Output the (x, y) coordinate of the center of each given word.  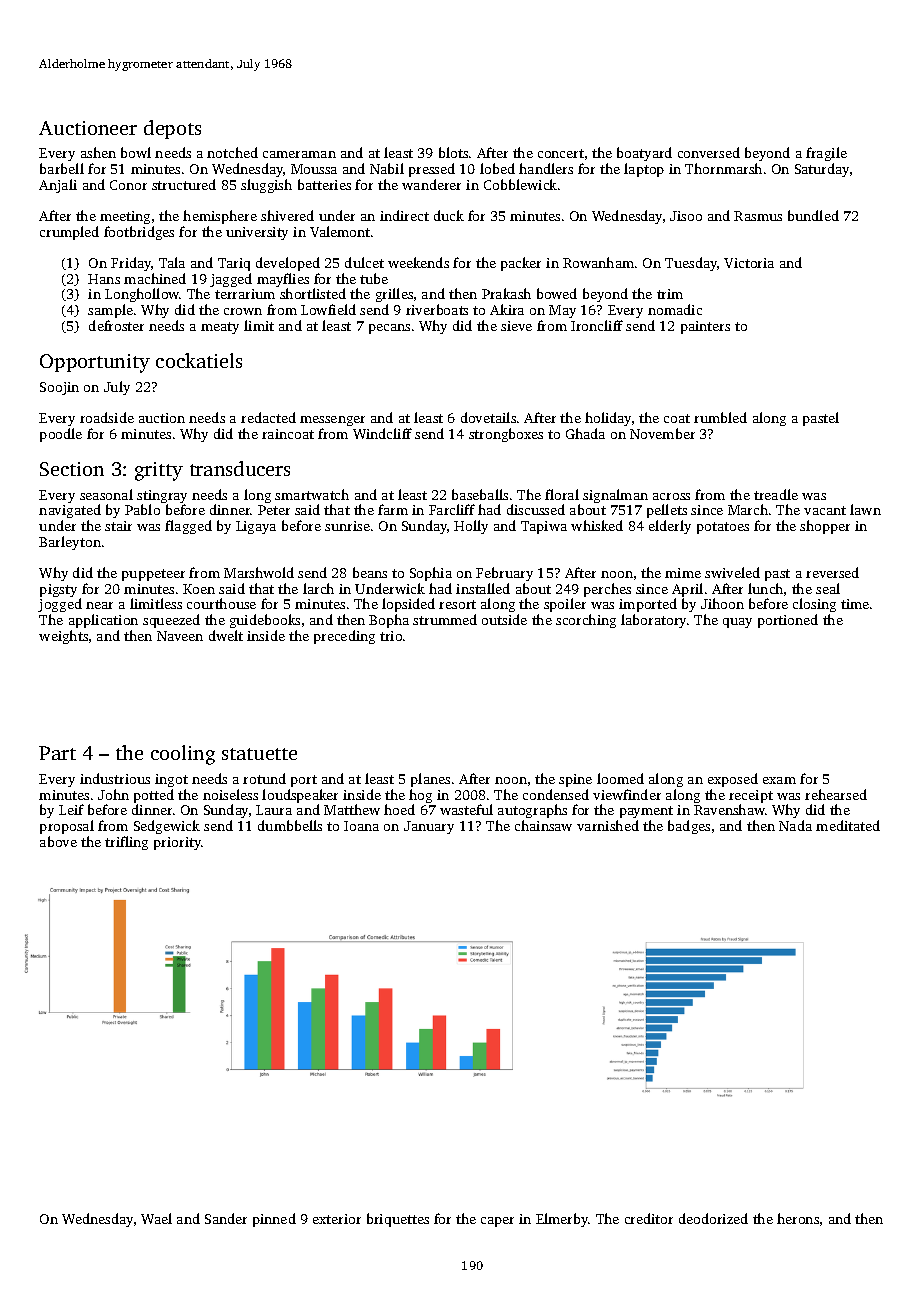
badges (689, 827)
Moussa (314, 169)
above (58, 841)
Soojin (59, 388)
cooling (183, 755)
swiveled (732, 572)
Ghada (585, 433)
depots (172, 129)
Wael (156, 1218)
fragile (826, 154)
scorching (586, 621)
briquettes (398, 1220)
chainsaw (543, 825)
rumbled (720, 417)
